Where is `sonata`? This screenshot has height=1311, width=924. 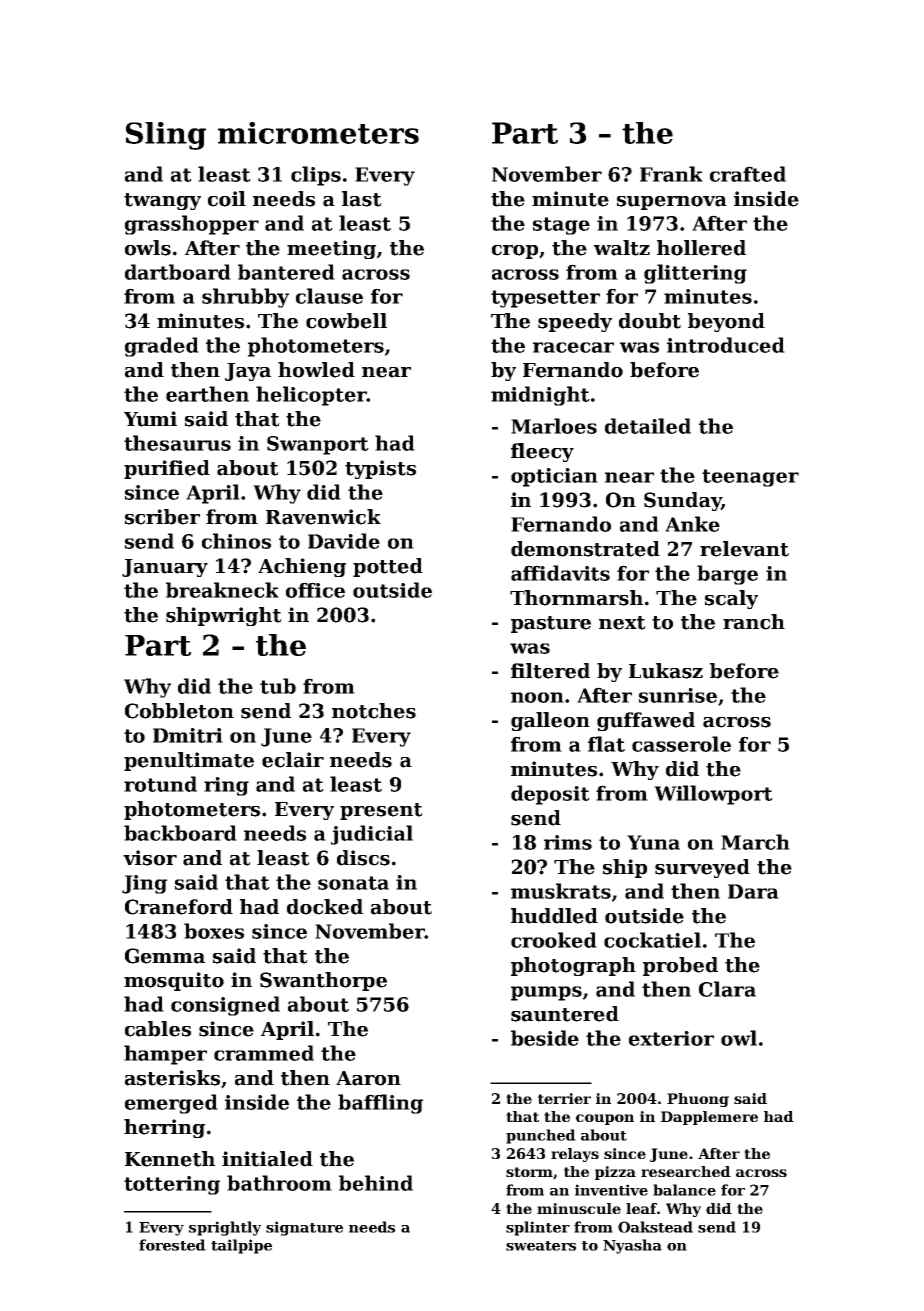
sonata is located at coordinates (353, 883).
